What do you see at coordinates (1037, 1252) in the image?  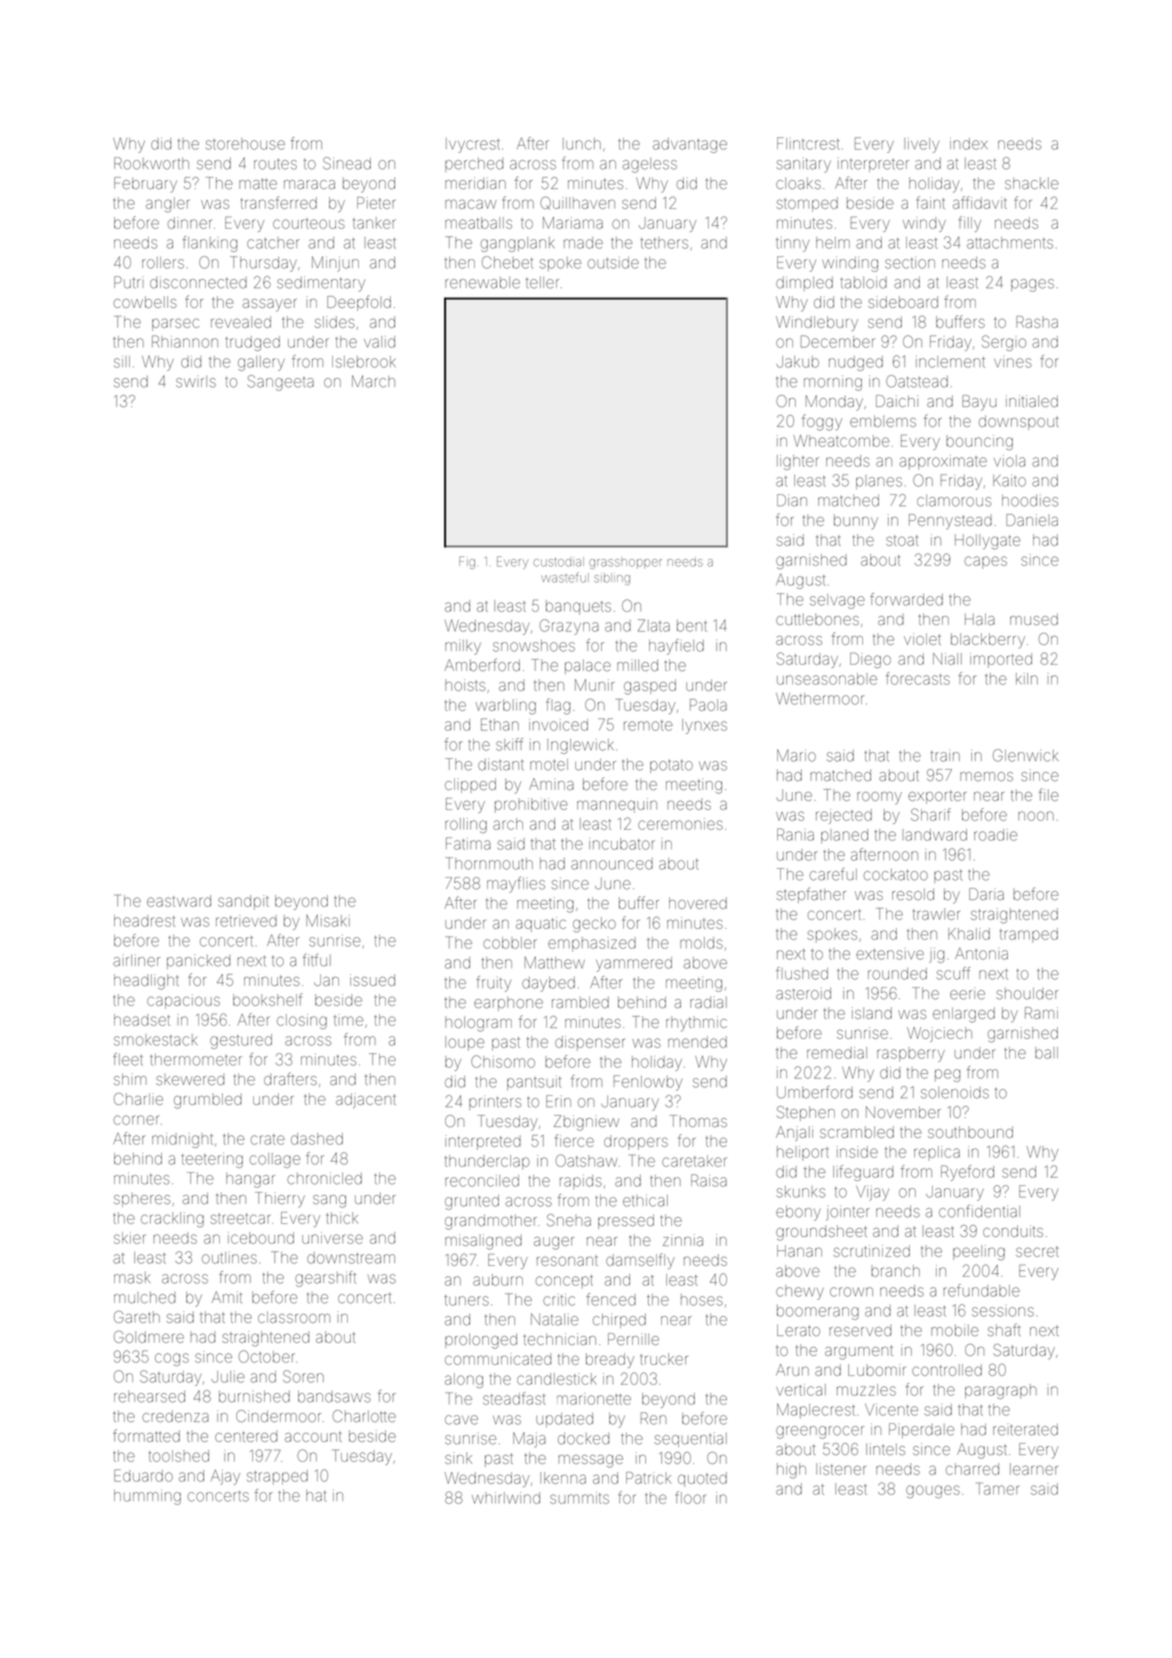 I see `secret` at bounding box center [1037, 1252].
